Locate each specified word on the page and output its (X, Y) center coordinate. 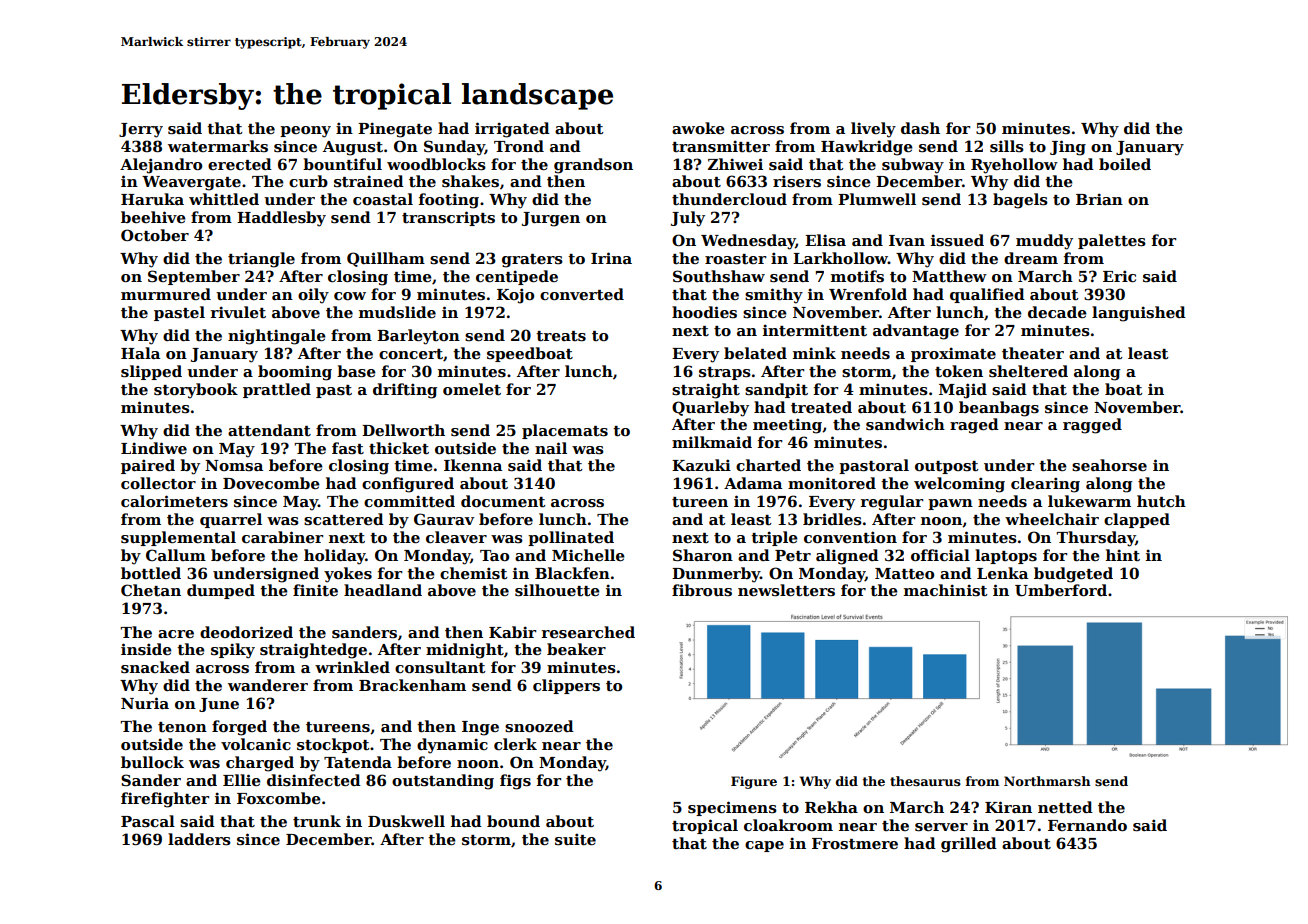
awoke (698, 128)
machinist (946, 590)
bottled (151, 573)
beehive (153, 217)
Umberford (1061, 590)
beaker (576, 649)
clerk (515, 744)
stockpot (333, 745)
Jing (1068, 148)
